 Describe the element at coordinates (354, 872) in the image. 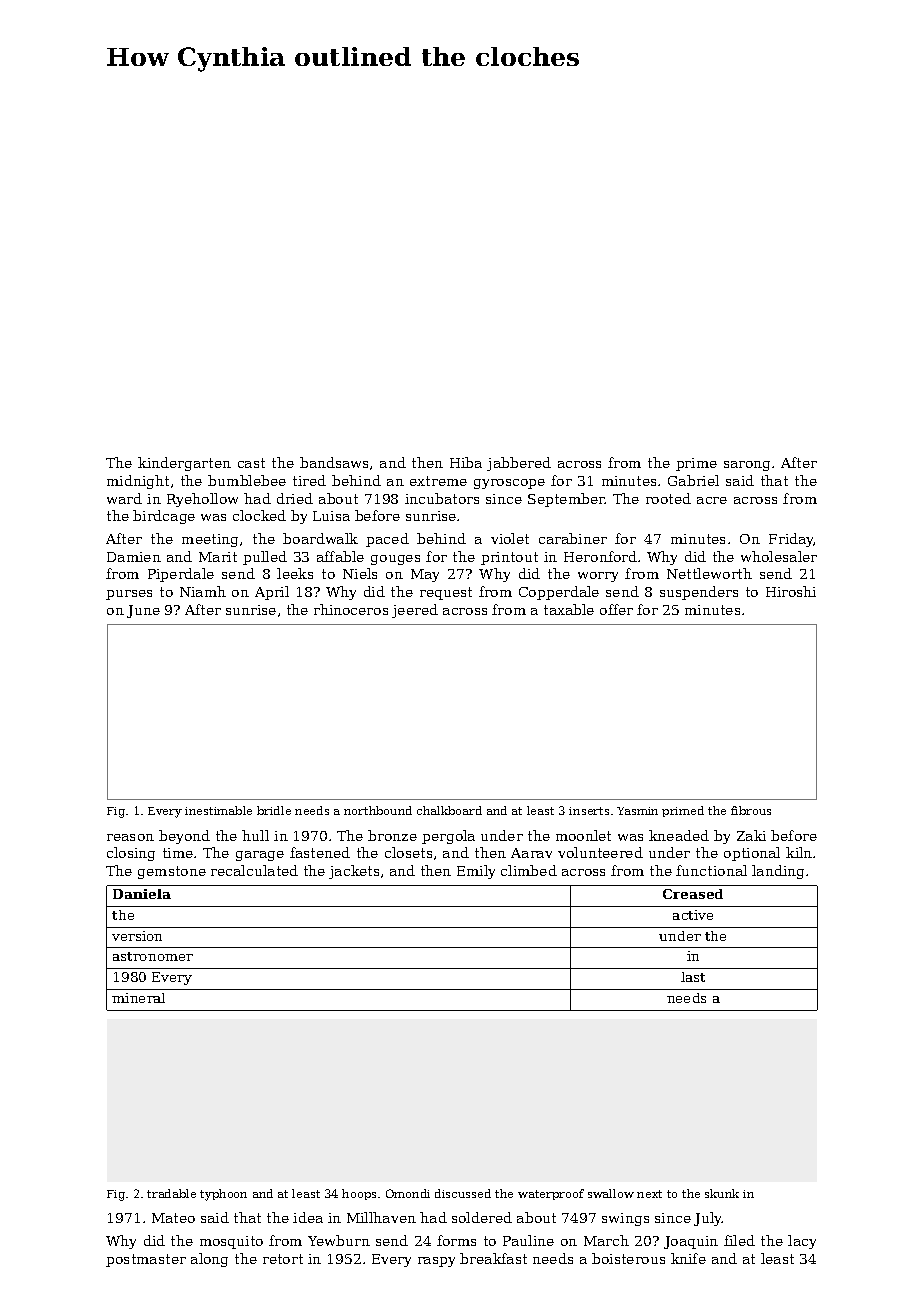

I see `jackets` at that location.
